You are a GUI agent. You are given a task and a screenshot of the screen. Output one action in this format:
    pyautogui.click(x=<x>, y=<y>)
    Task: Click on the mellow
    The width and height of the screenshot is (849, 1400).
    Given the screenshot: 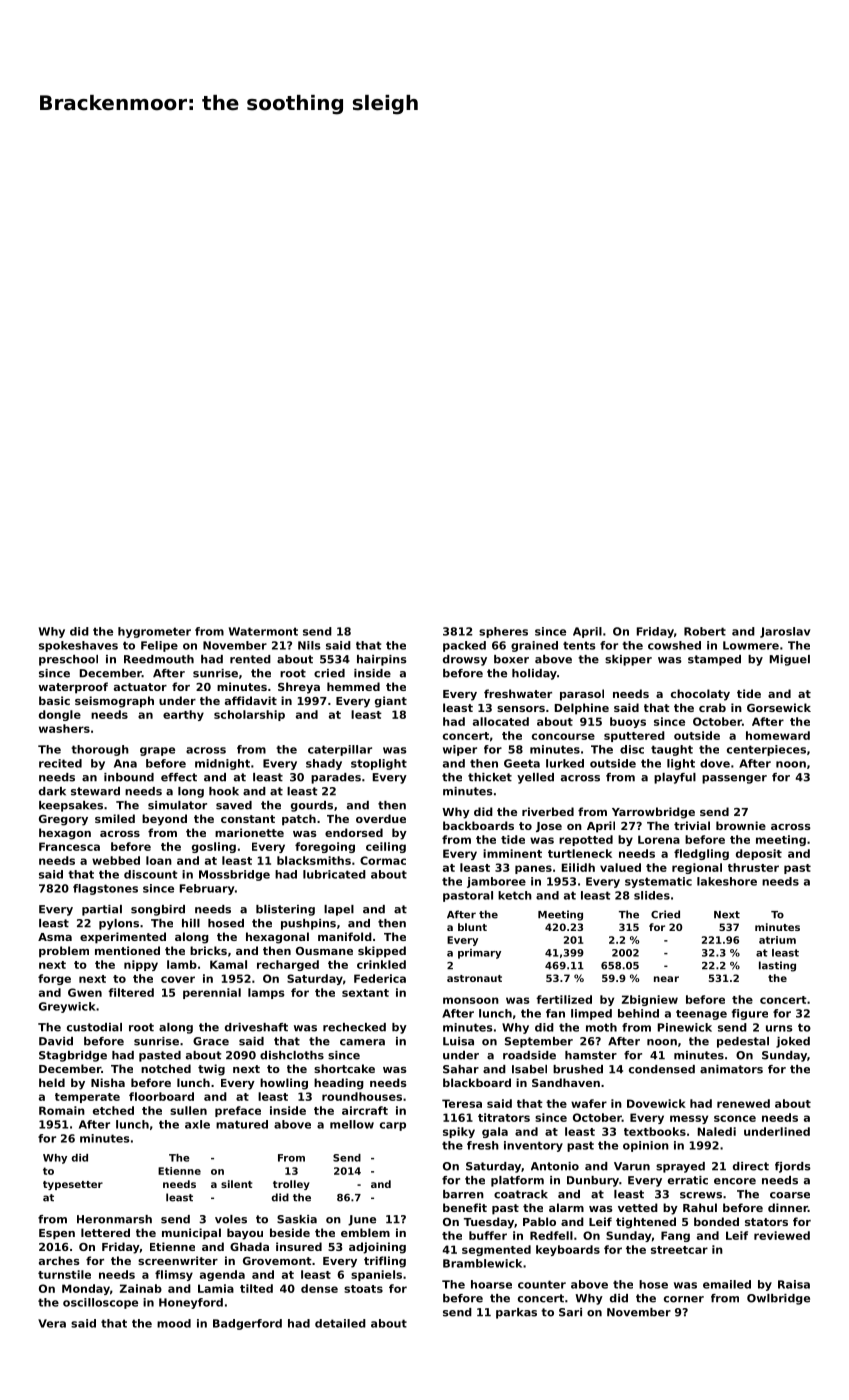 What is the action you would take?
    pyautogui.click(x=352, y=1124)
